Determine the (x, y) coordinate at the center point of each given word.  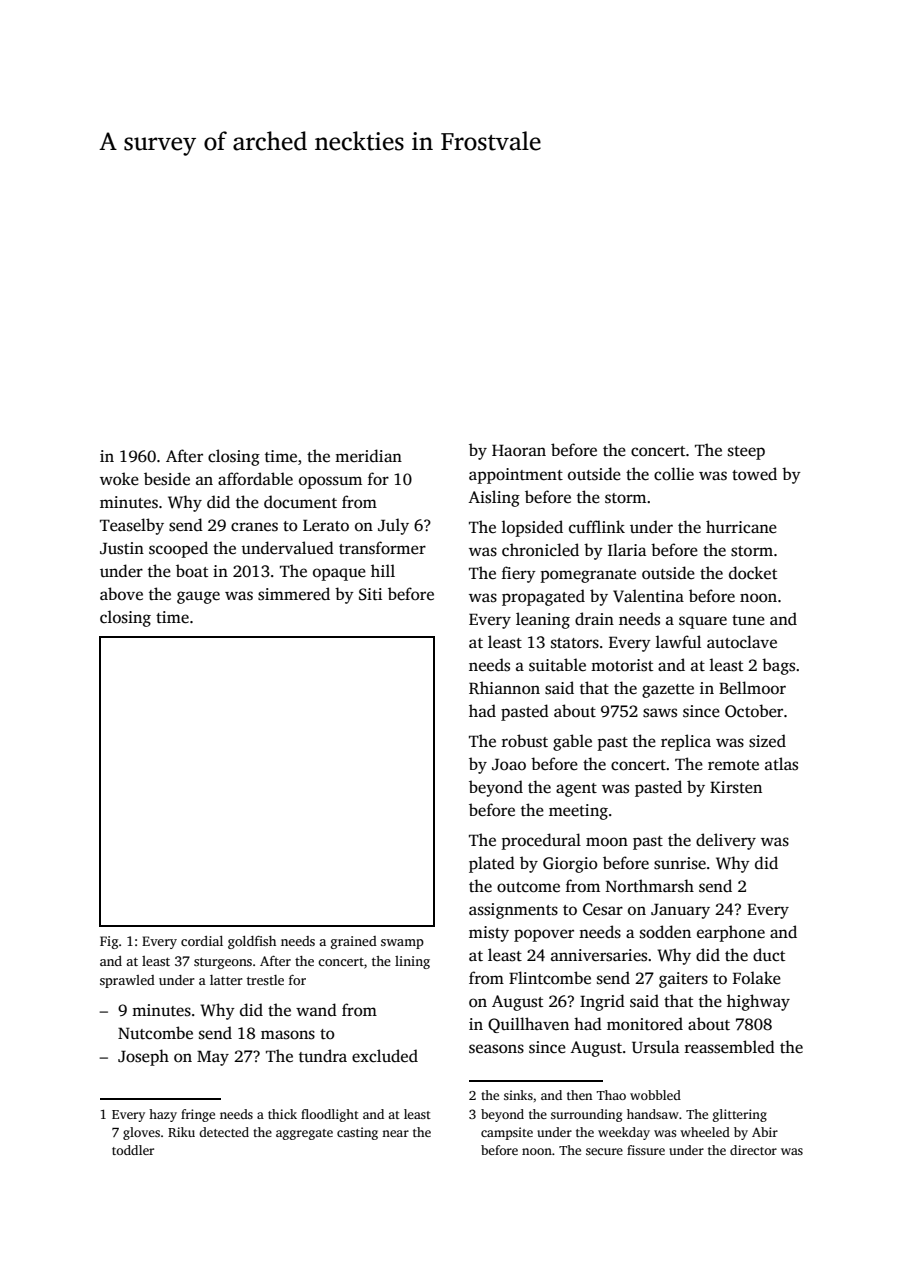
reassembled (730, 1047)
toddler (133, 1150)
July (393, 526)
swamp (402, 944)
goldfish (252, 942)
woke (119, 478)
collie (674, 474)
